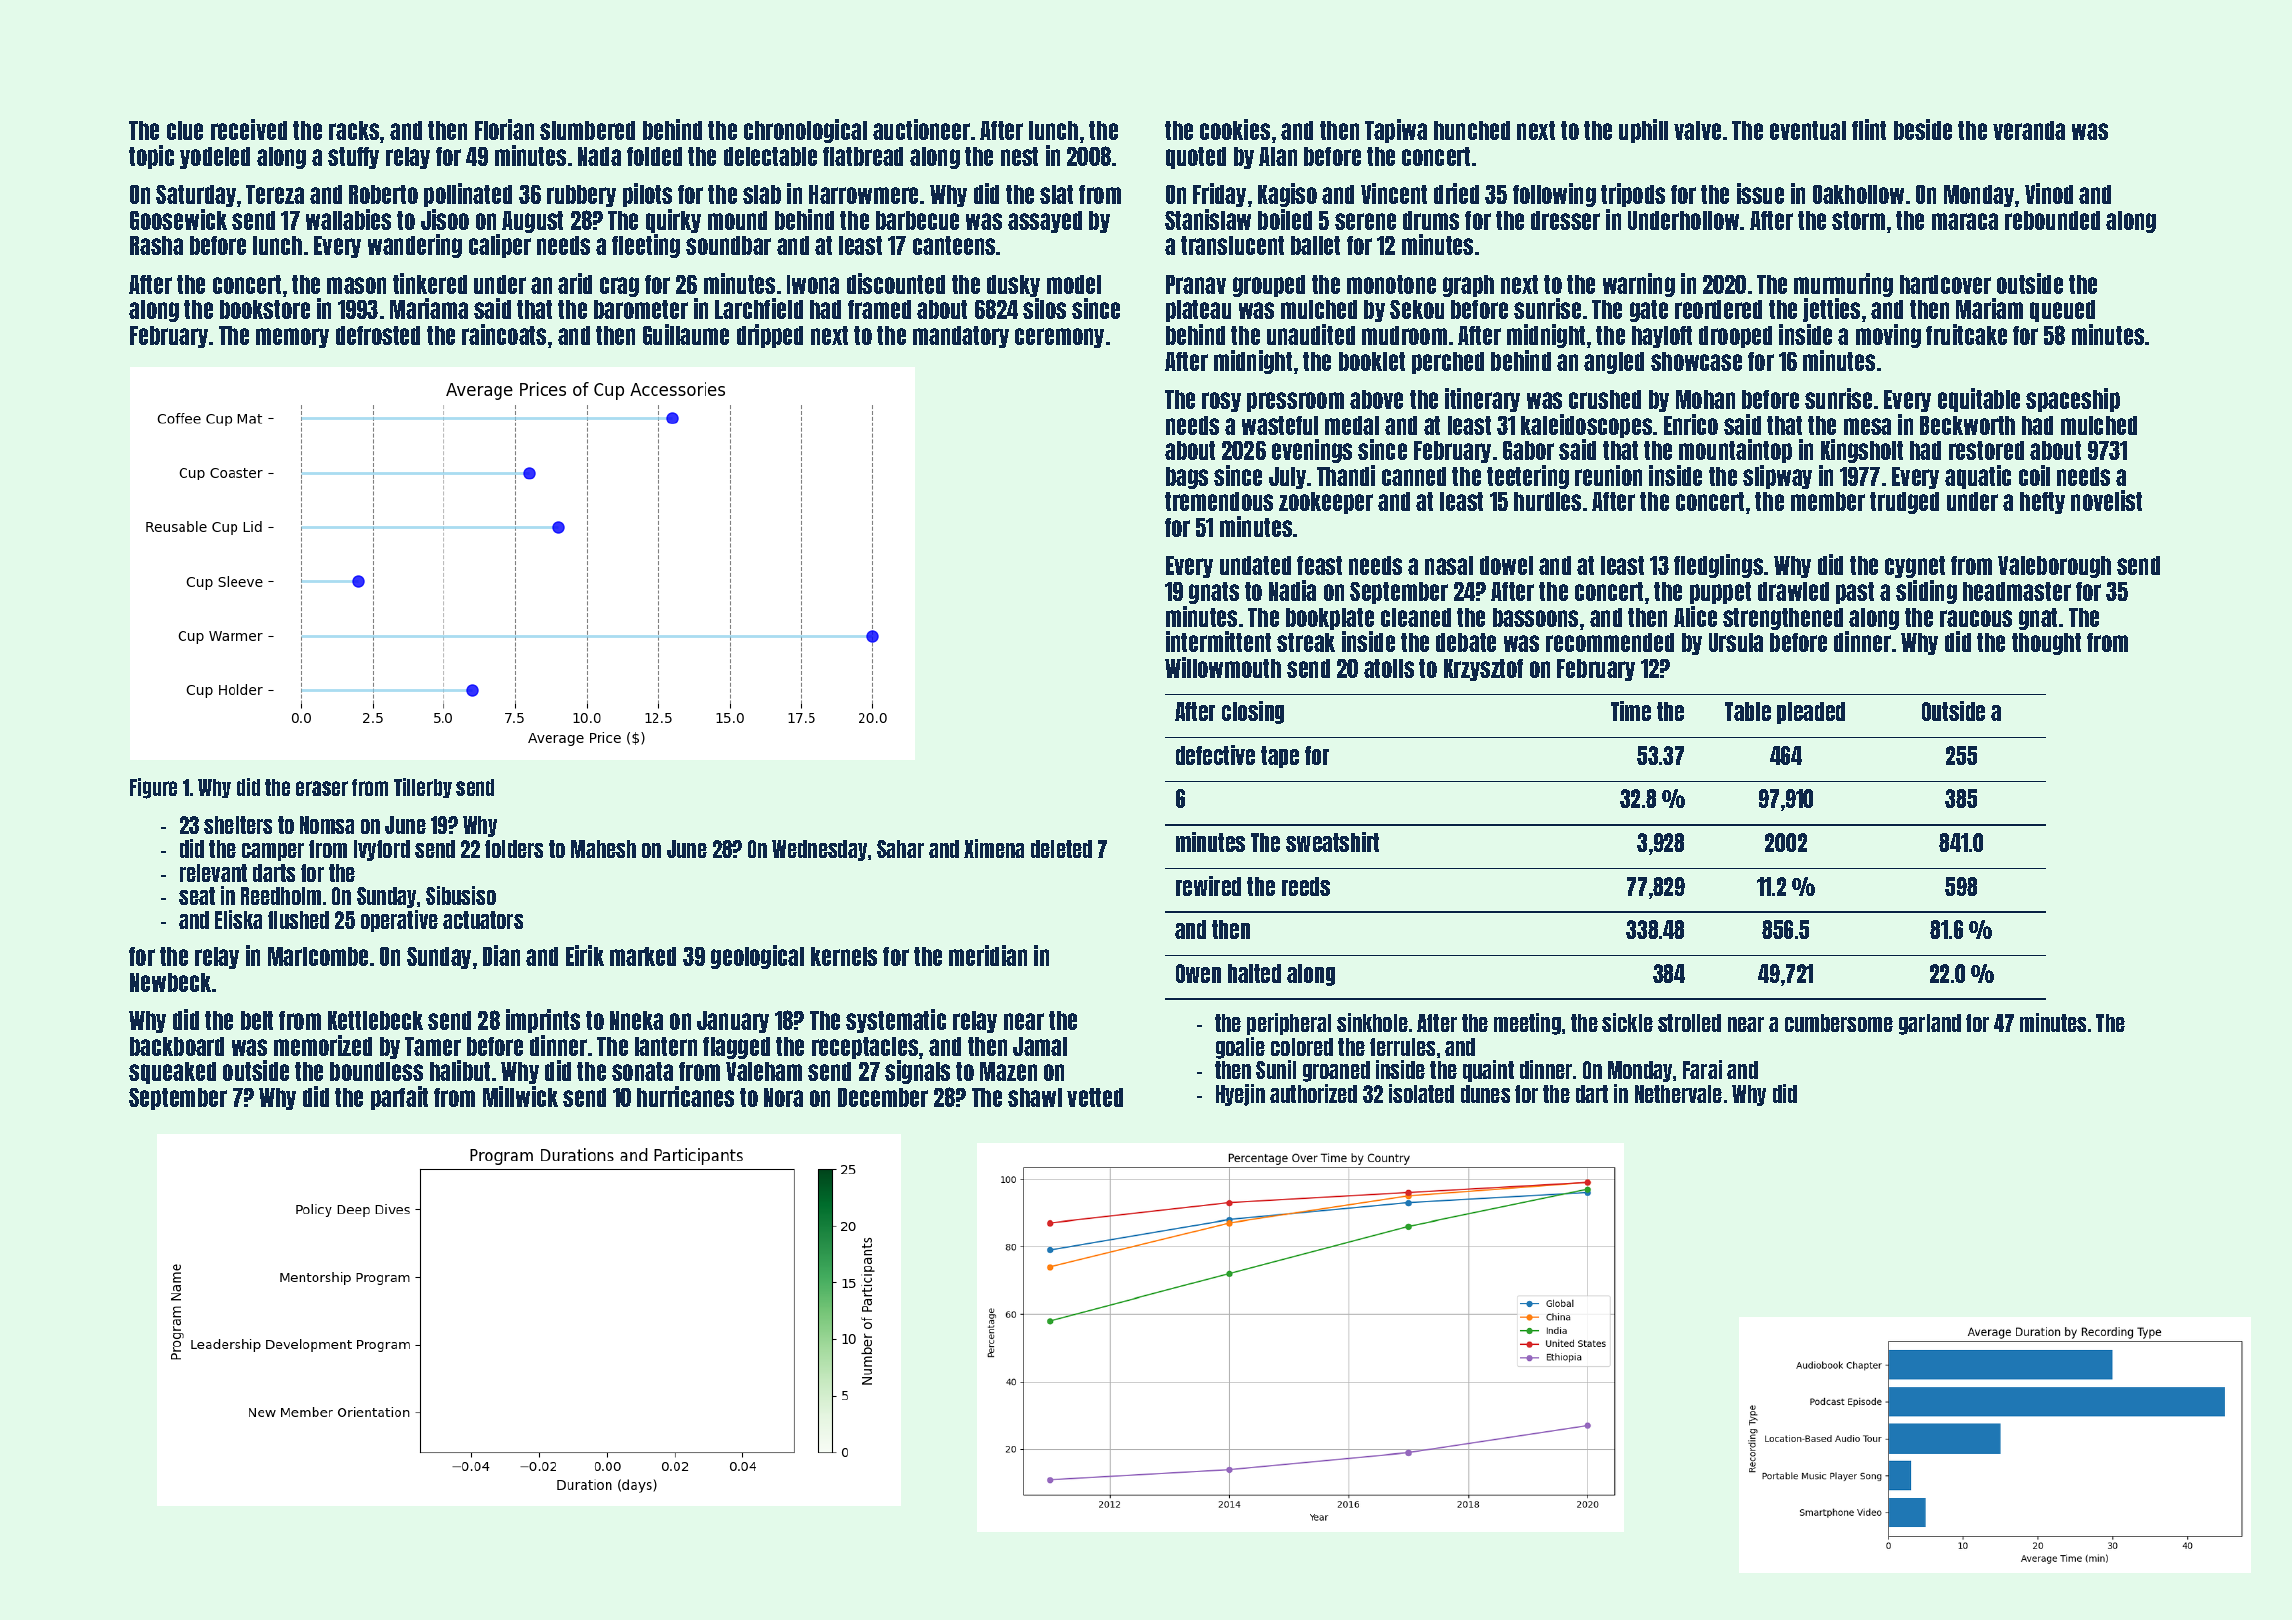  I want to click on debate, so click(1466, 642).
